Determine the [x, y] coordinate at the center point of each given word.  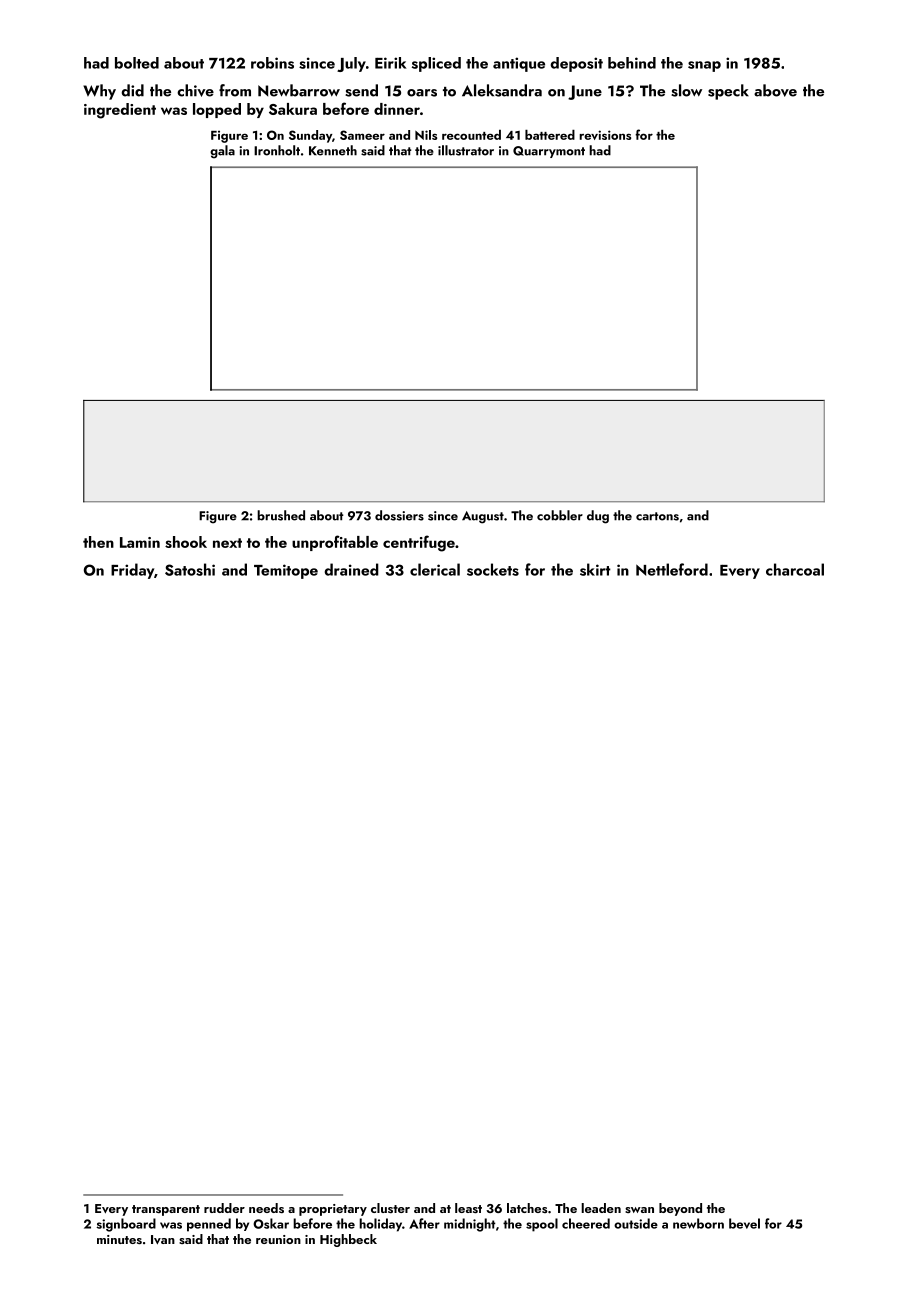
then [98, 542]
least [468, 1208]
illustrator [466, 150]
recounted [471, 135]
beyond [680, 1209]
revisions [605, 135]
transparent [166, 1210]
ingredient [120, 111]
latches [527, 1208]
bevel [744, 1223]
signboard [126, 1225]
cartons [657, 516]
